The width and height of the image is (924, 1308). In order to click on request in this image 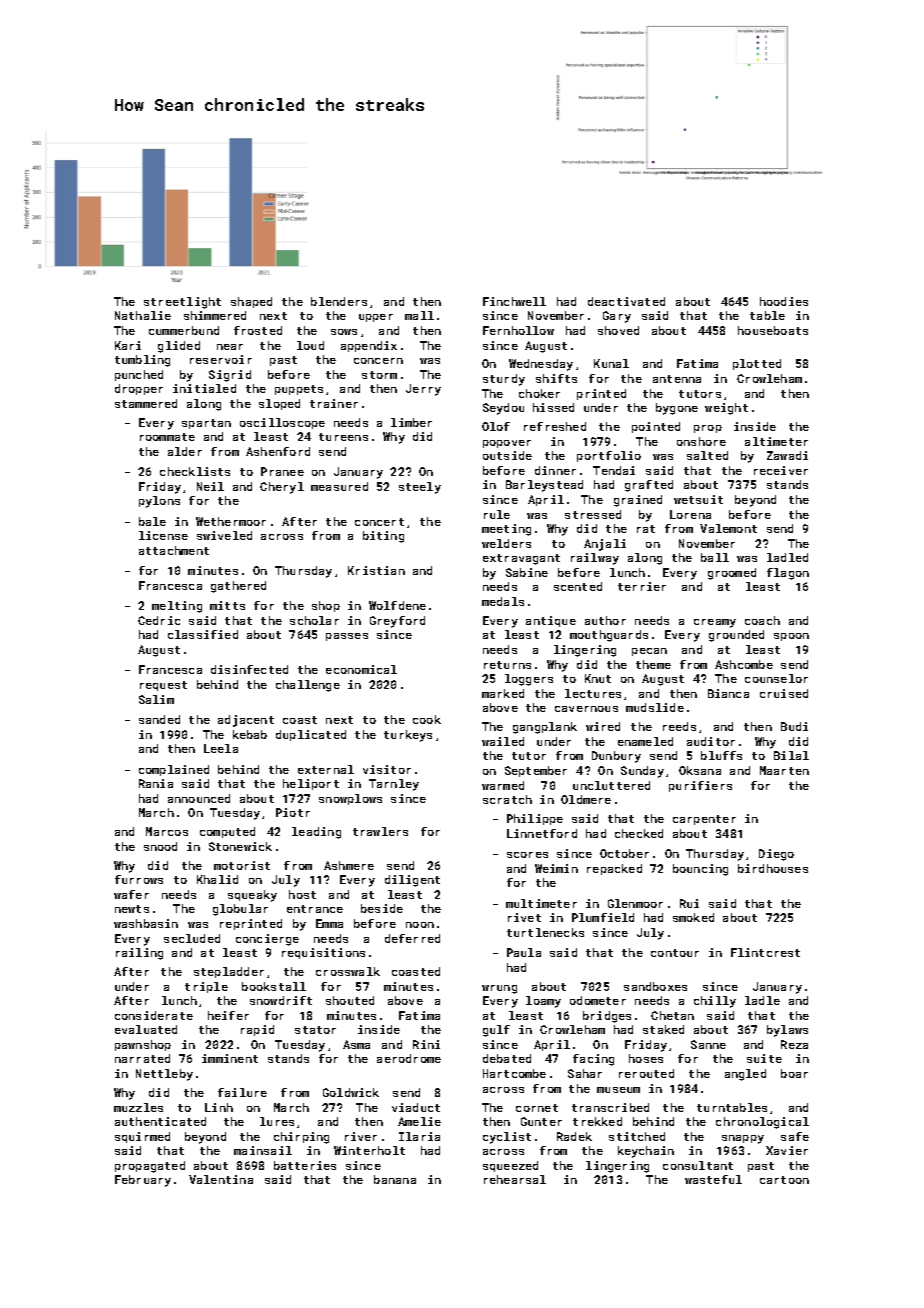, I will do `click(163, 686)`.
